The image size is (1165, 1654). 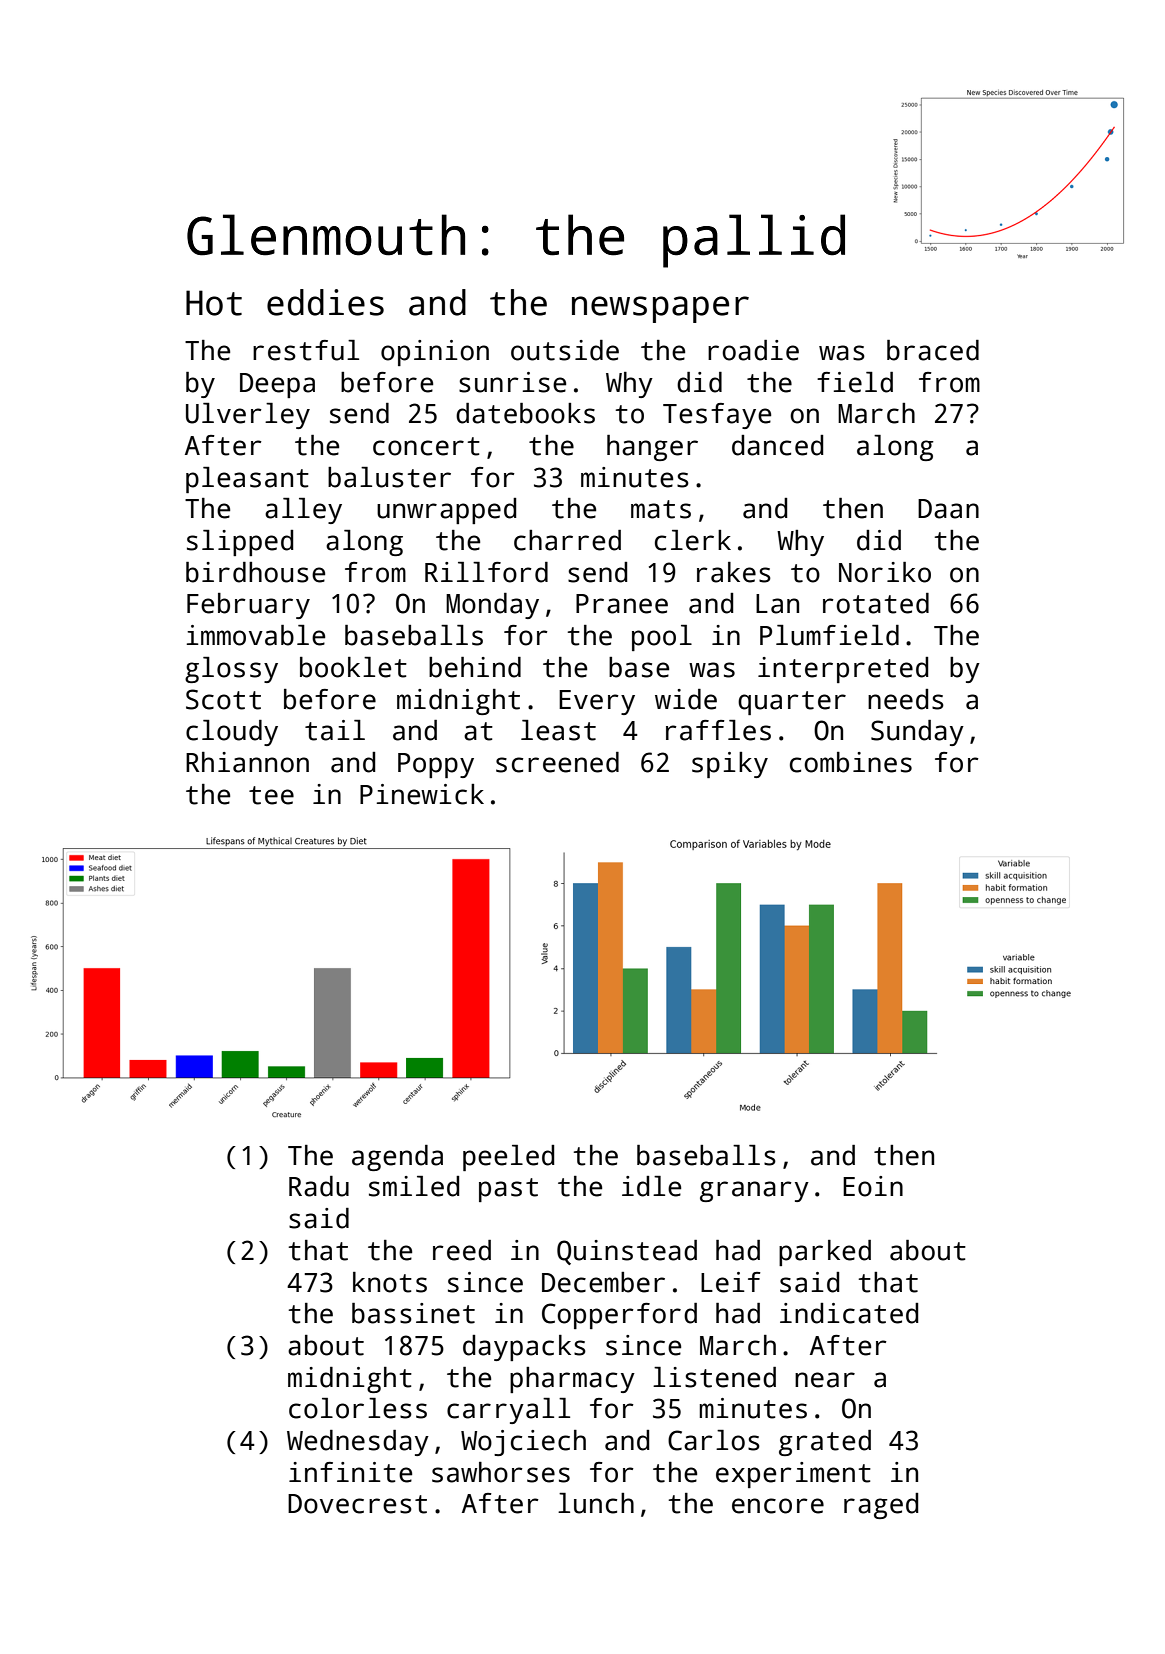 What do you see at coordinates (214, 303) in the page?
I see `Hot` at bounding box center [214, 303].
